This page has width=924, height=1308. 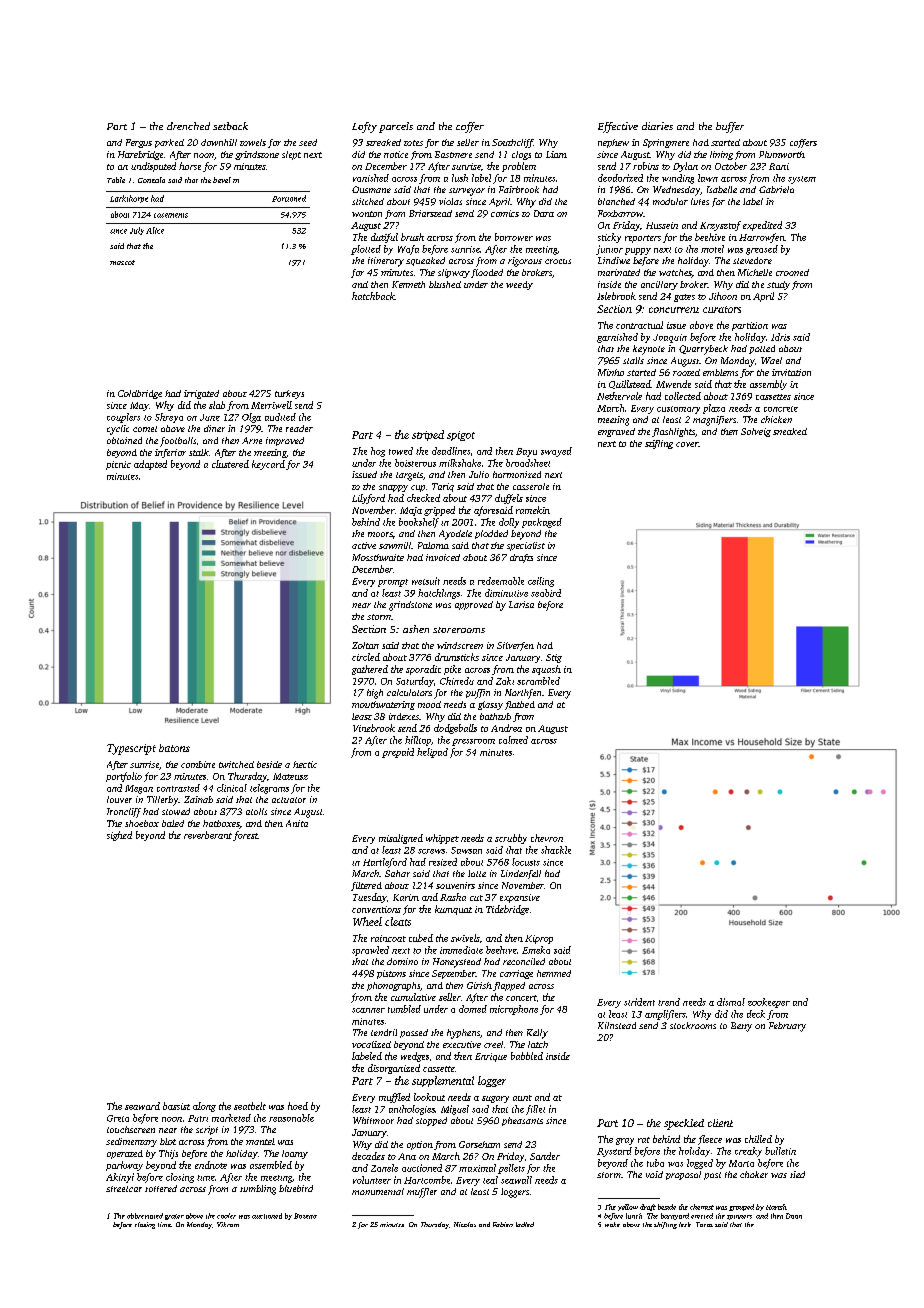 I want to click on potted, so click(x=762, y=349).
